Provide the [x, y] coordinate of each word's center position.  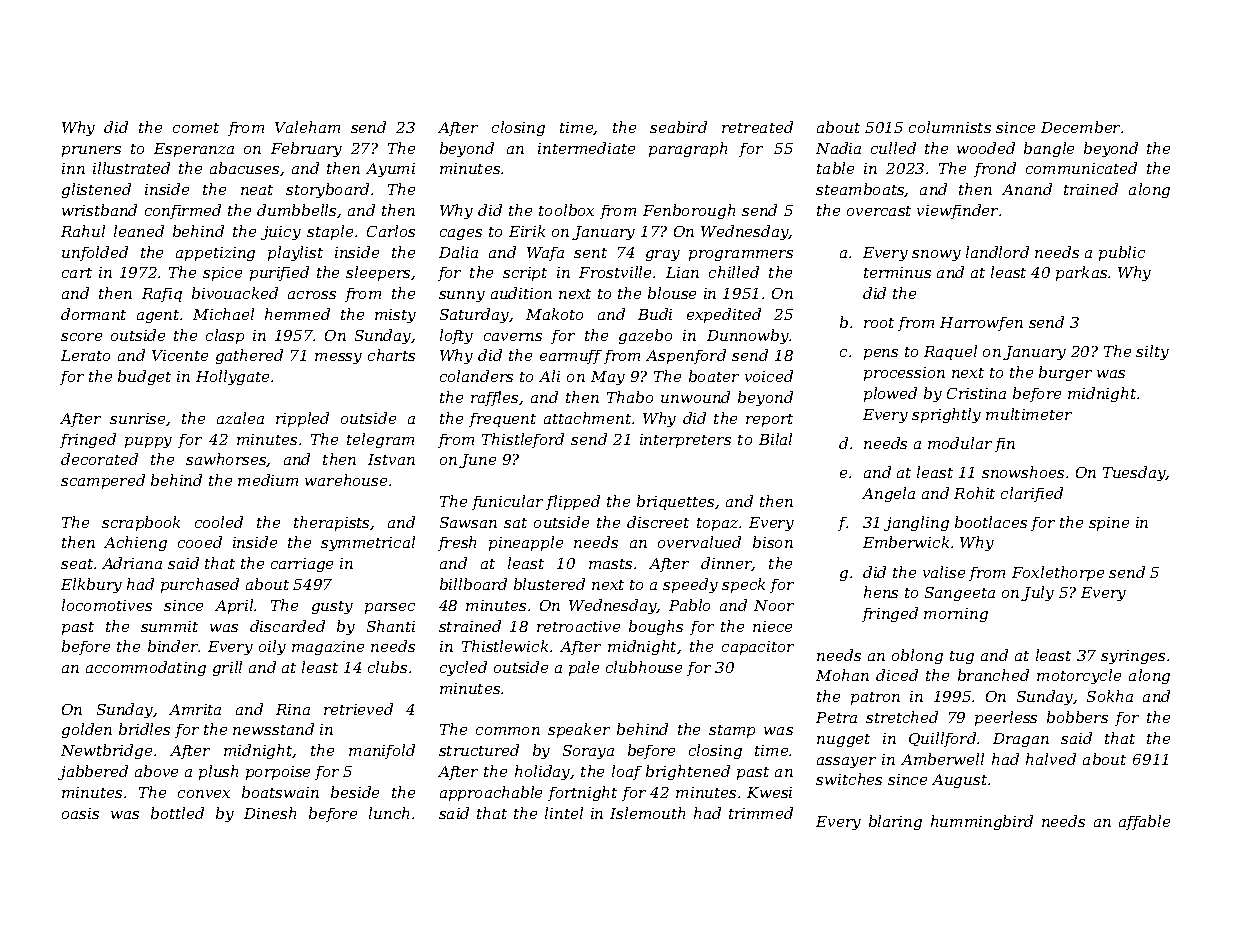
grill [227, 668]
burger [1065, 373]
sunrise [137, 418]
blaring [895, 822]
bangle [1049, 149]
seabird [678, 127]
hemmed [297, 314]
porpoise [278, 773]
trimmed [761, 813]
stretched [902, 717]
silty [1152, 352]
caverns [513, 337]
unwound [695, 397]
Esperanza [194, 150]
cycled [463, 668]
